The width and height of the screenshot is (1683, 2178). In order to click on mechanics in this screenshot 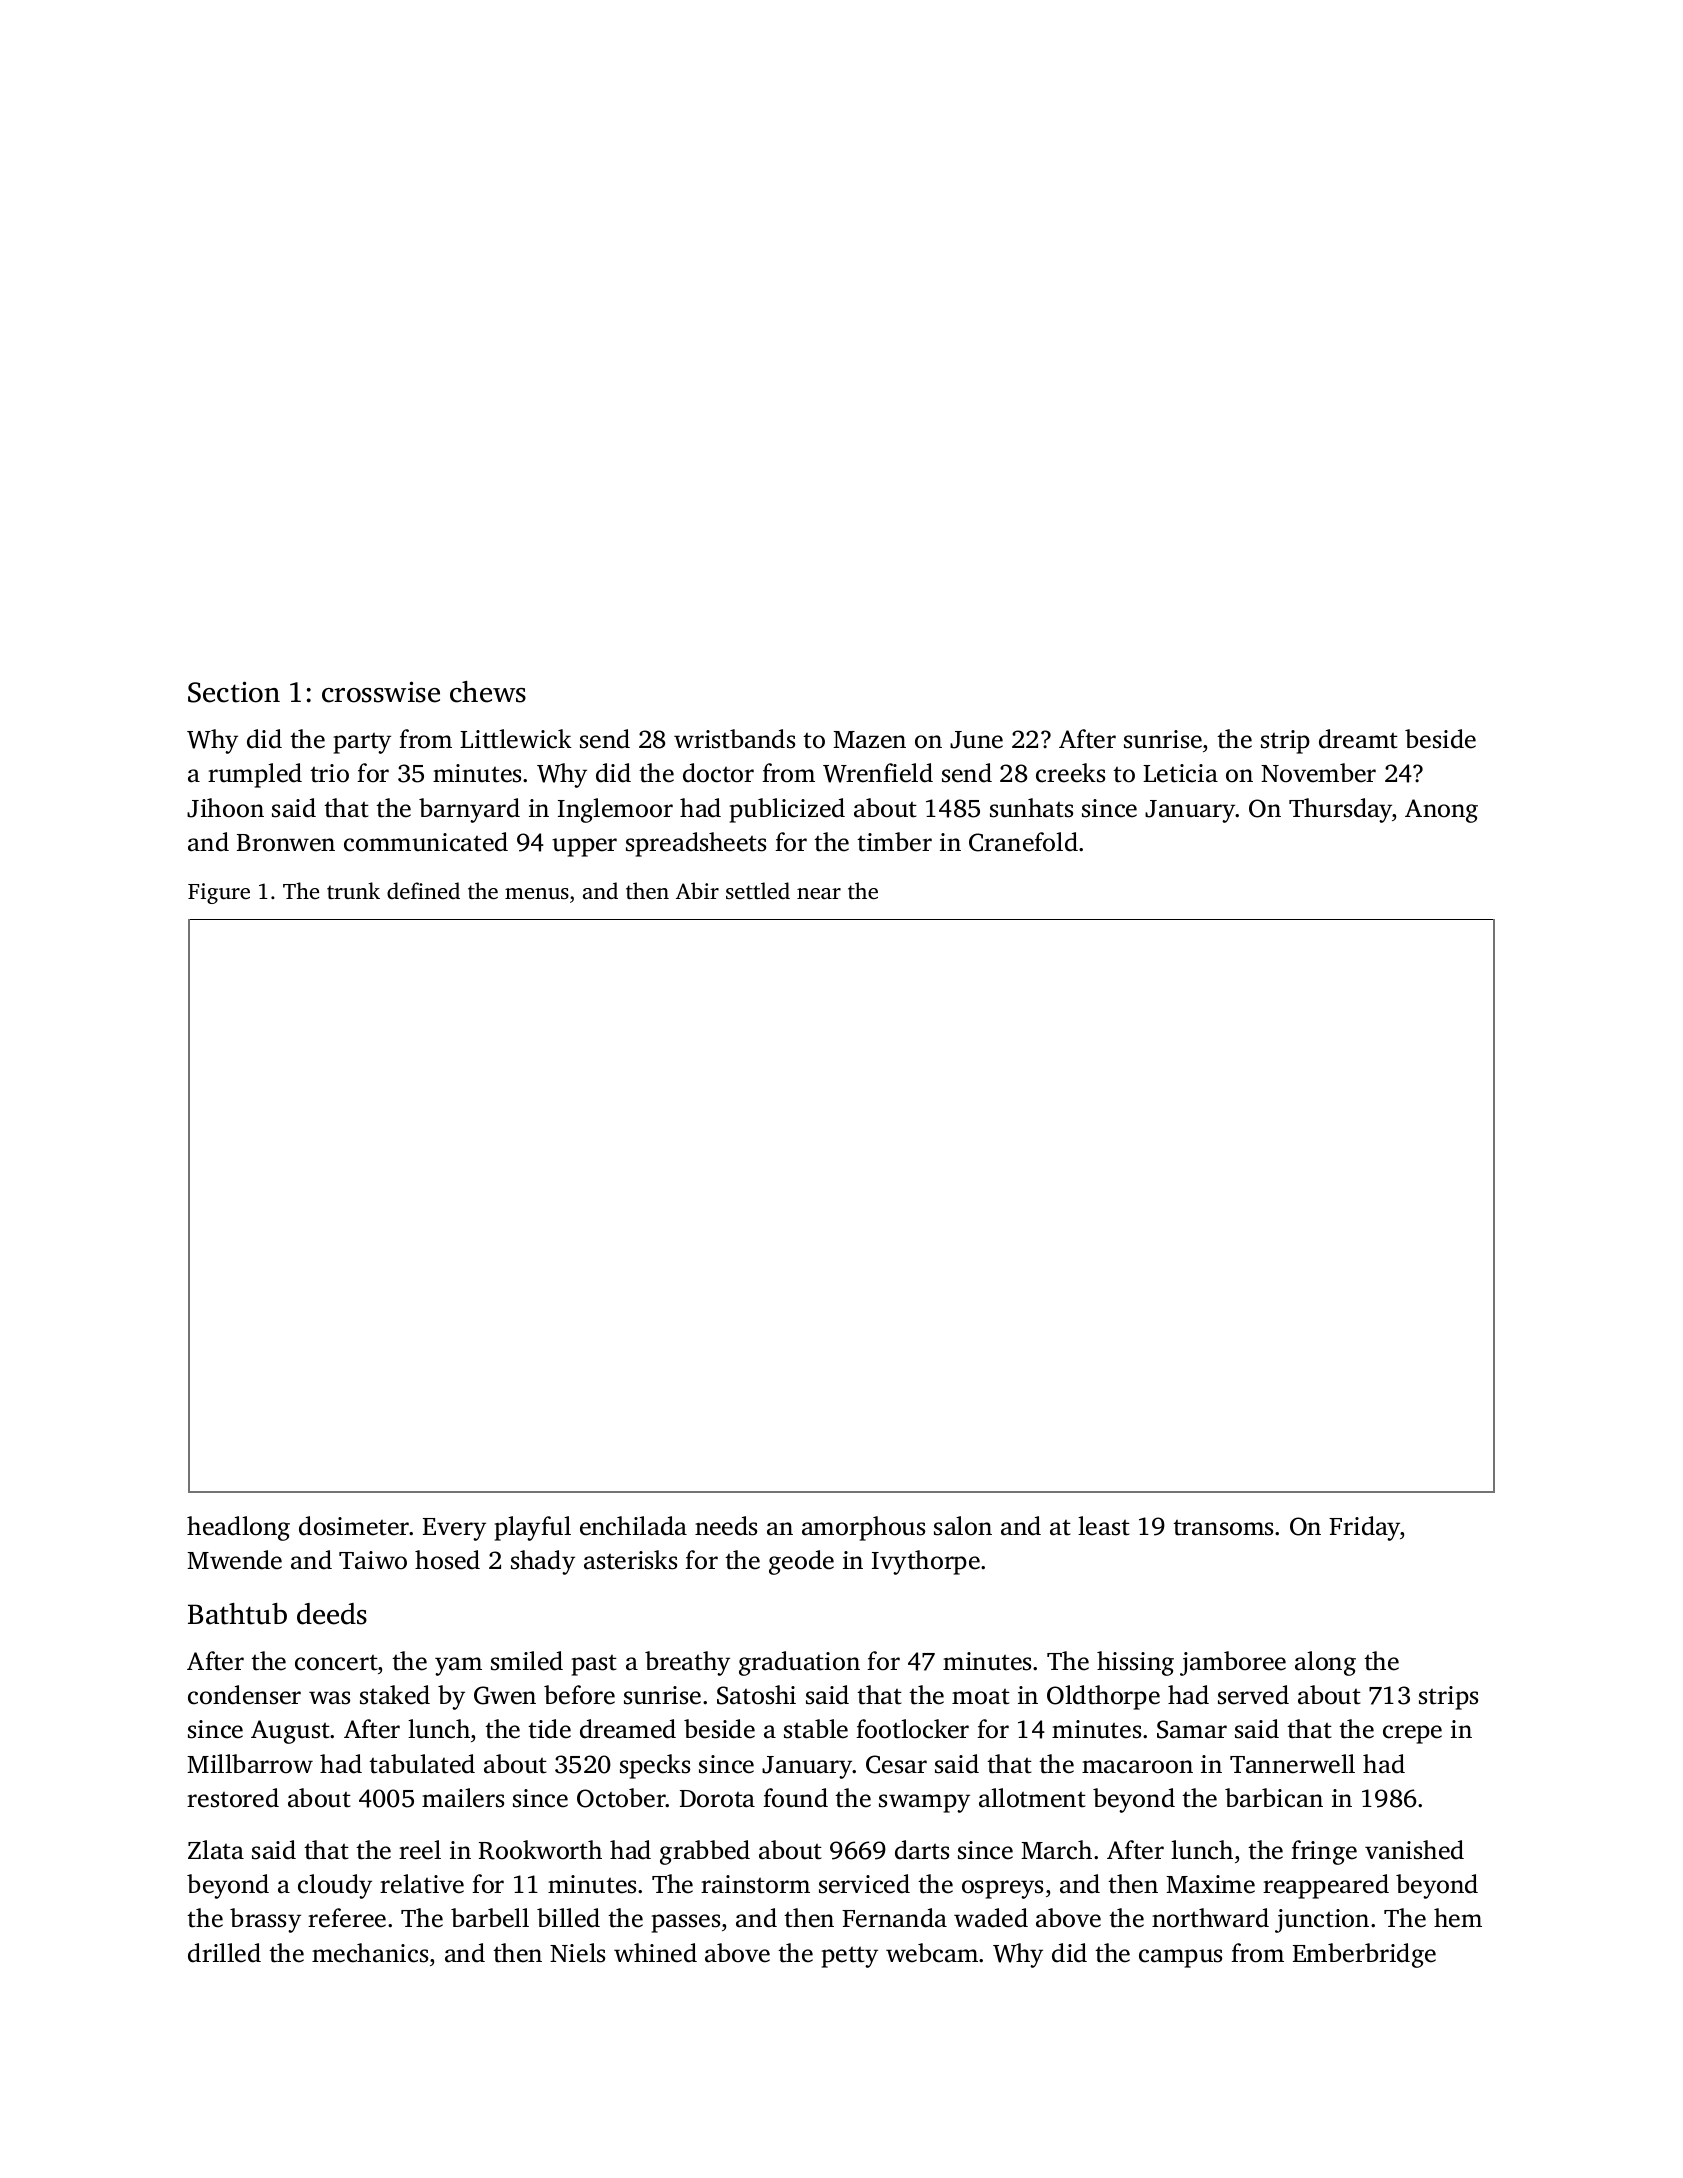, I will do `click(370, 1953)`.
